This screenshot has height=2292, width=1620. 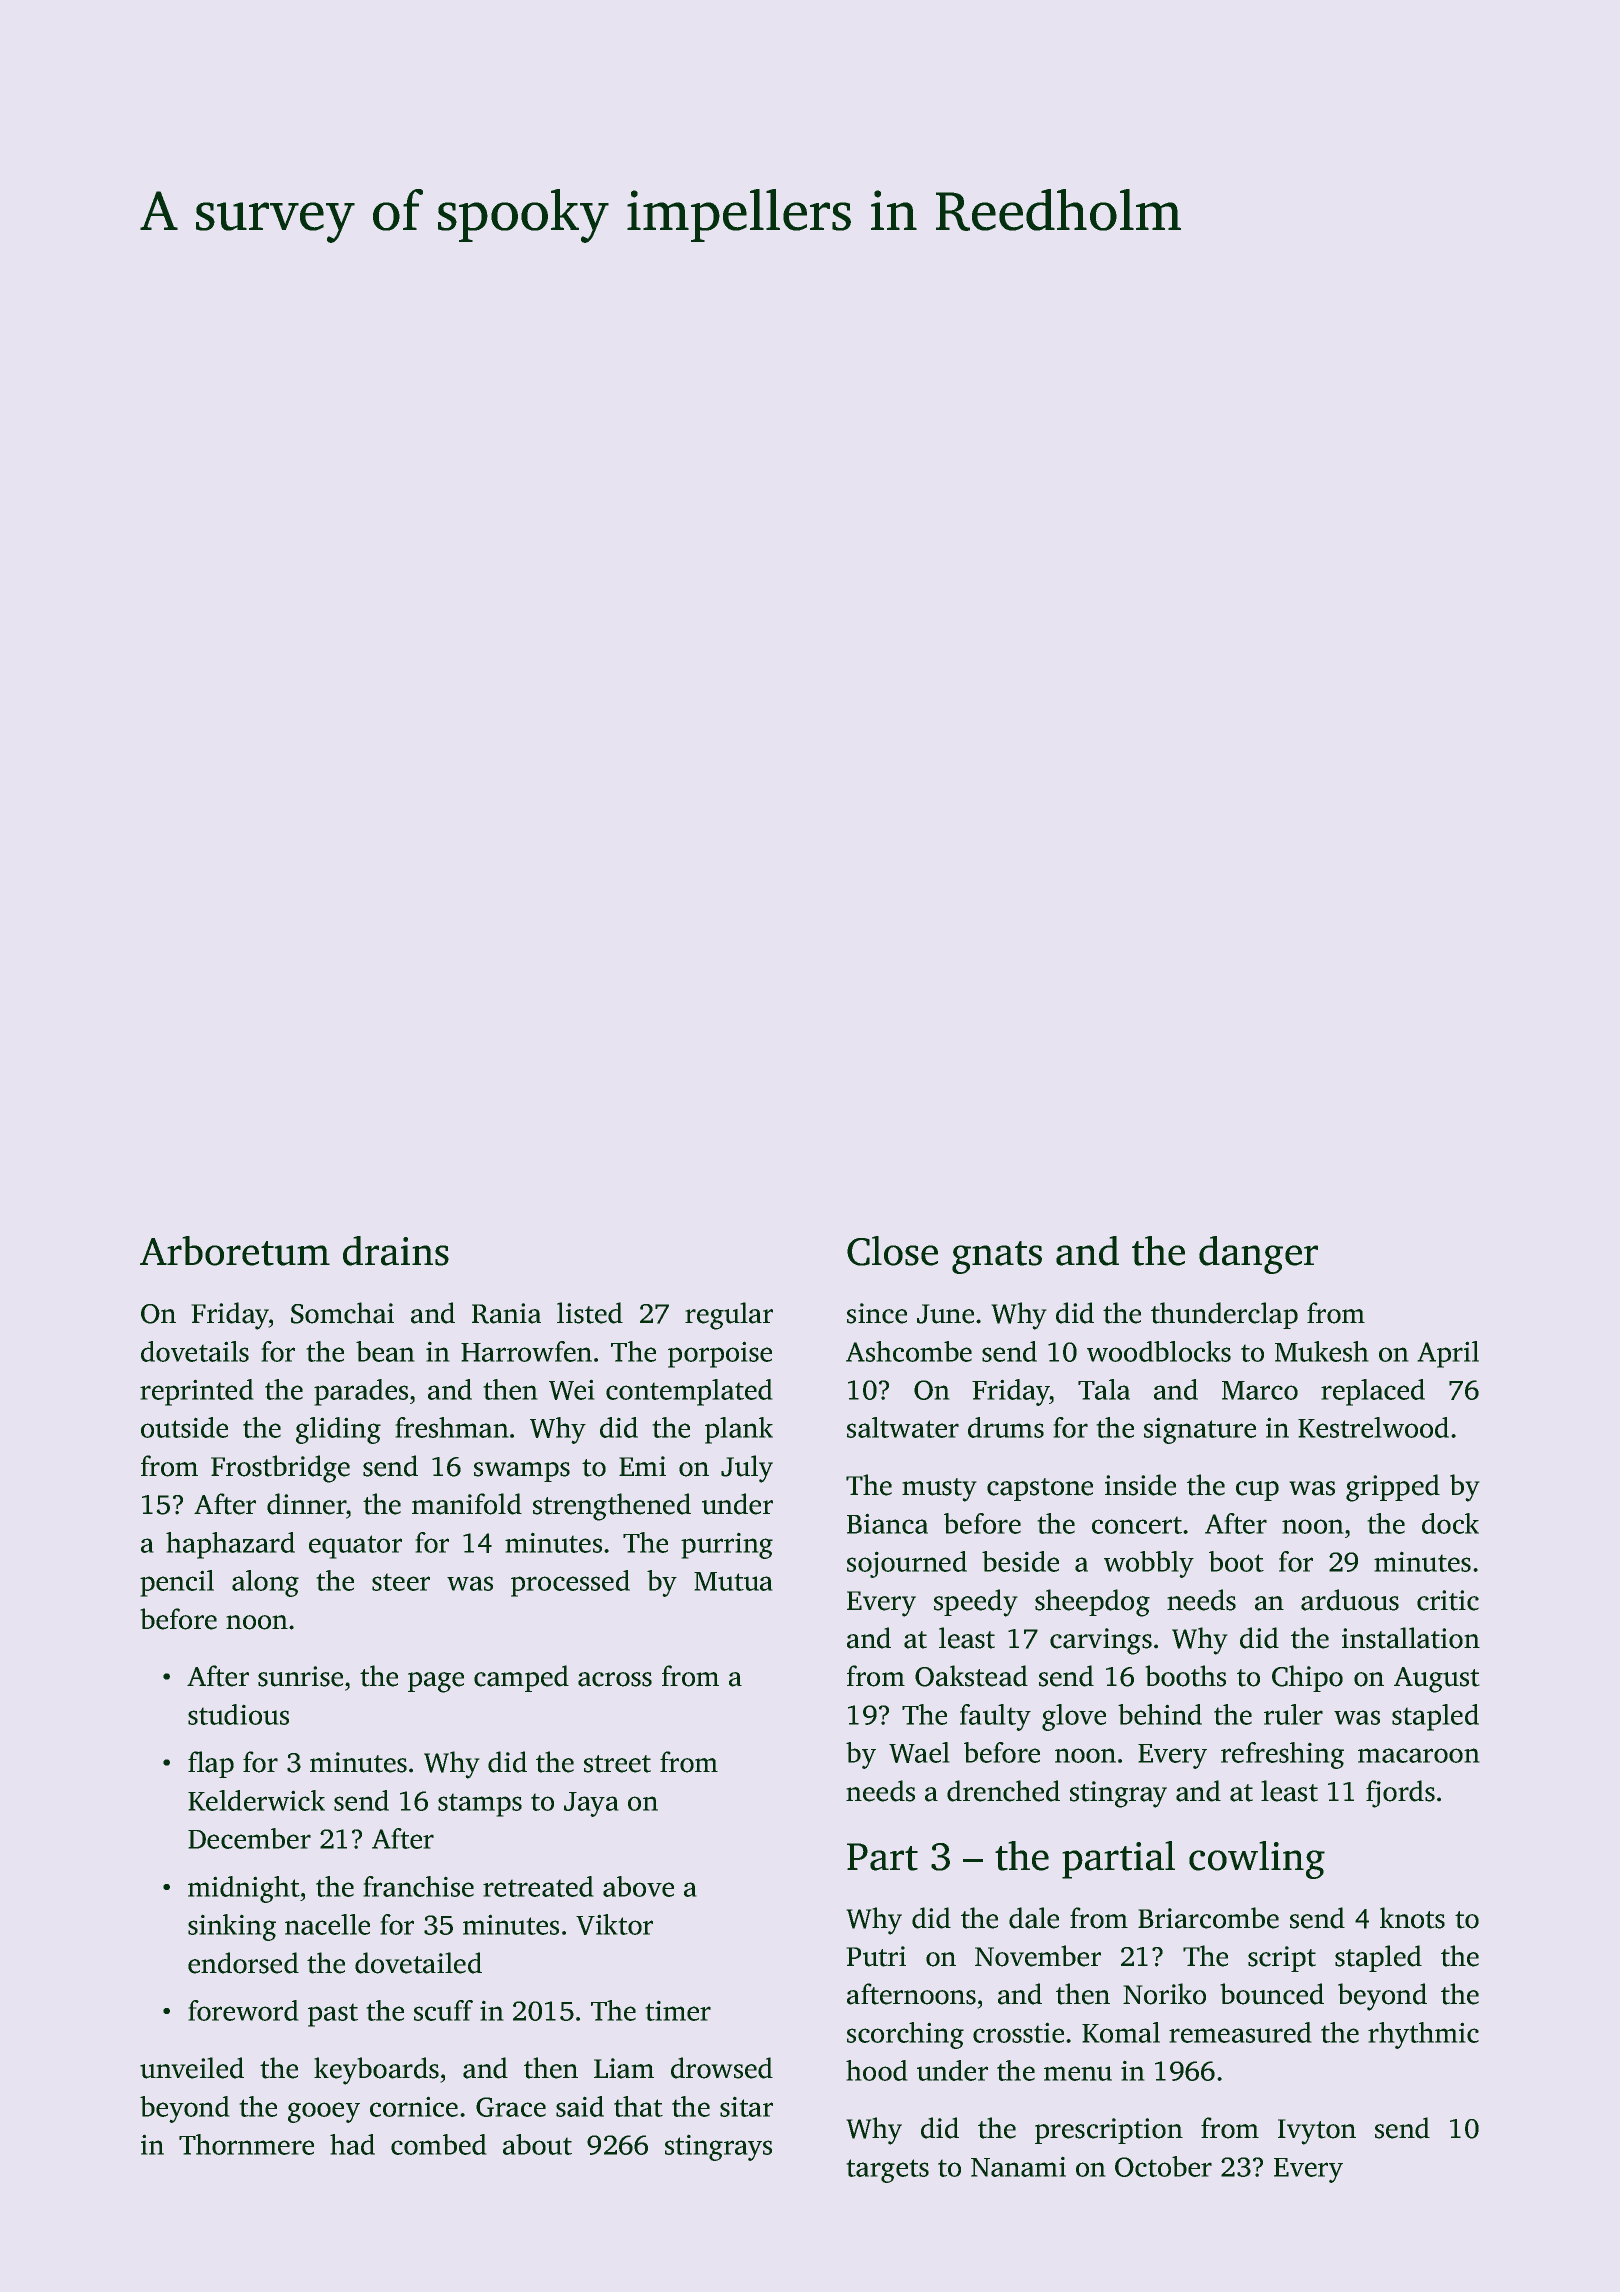 What do you see at coordinates (997, 1257) in the screenshot?
I see `gnats` at bounding box center [997, 1257].
